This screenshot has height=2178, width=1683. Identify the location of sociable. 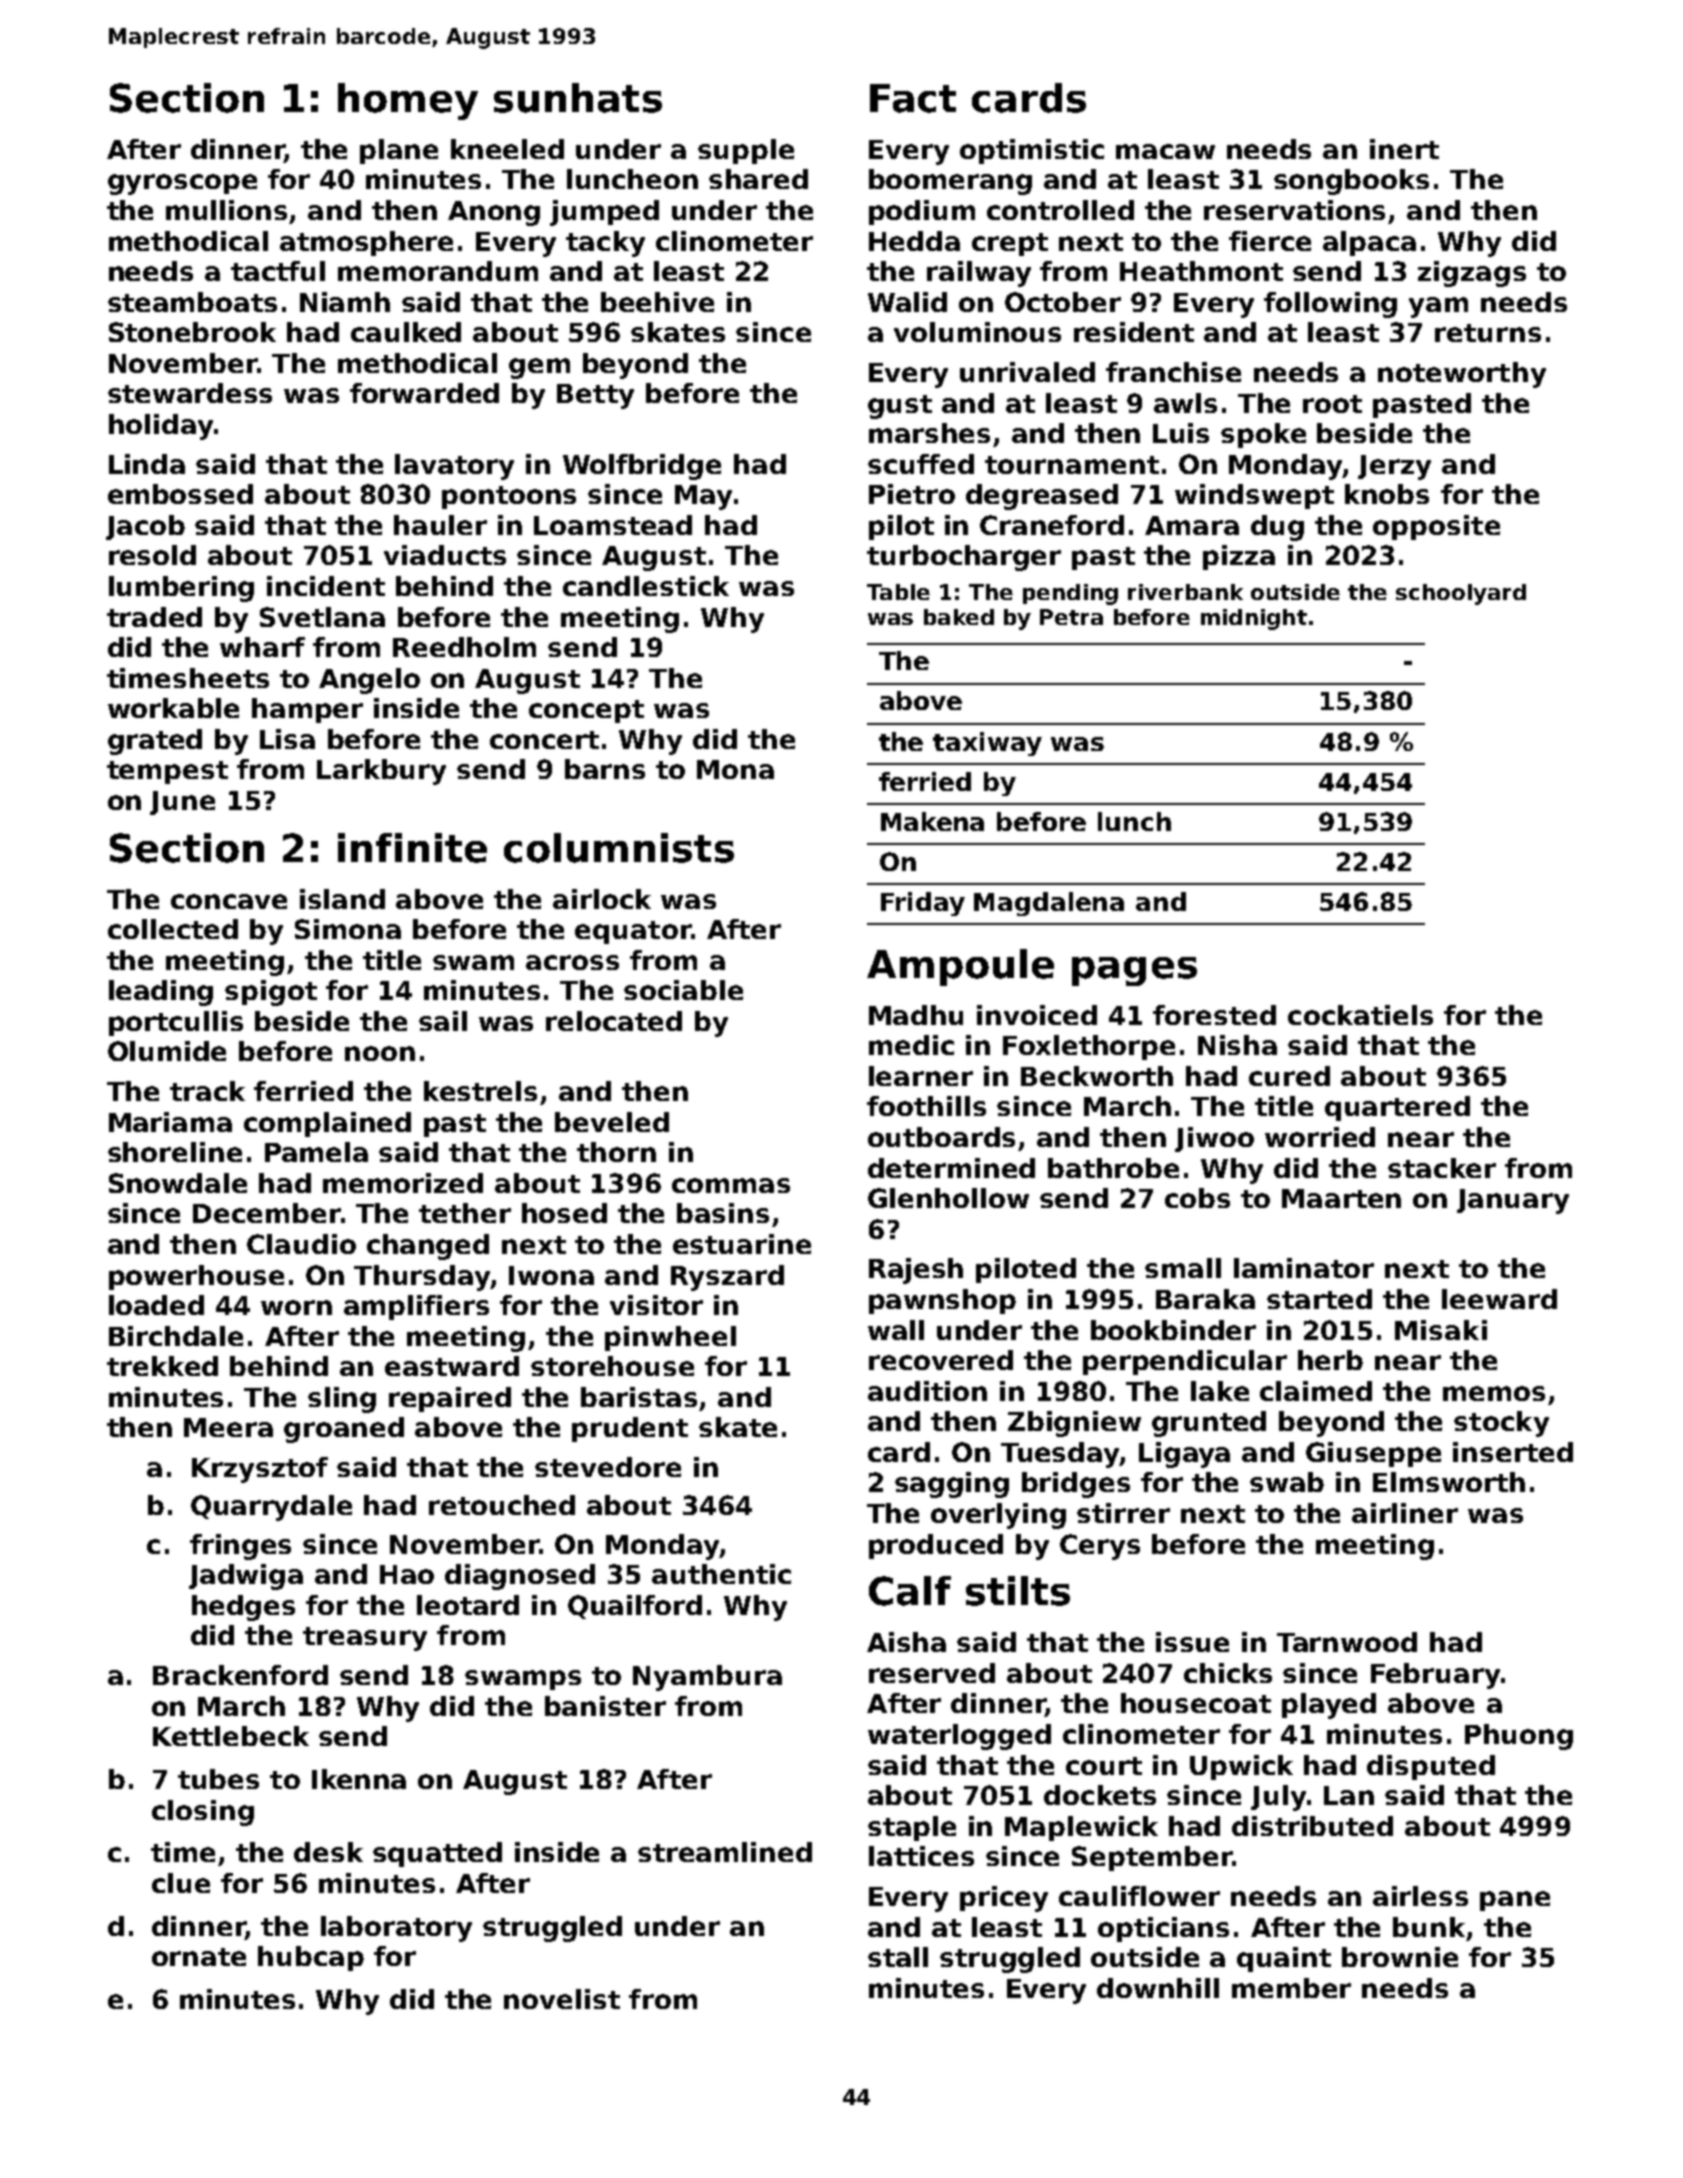
(683, 990).
